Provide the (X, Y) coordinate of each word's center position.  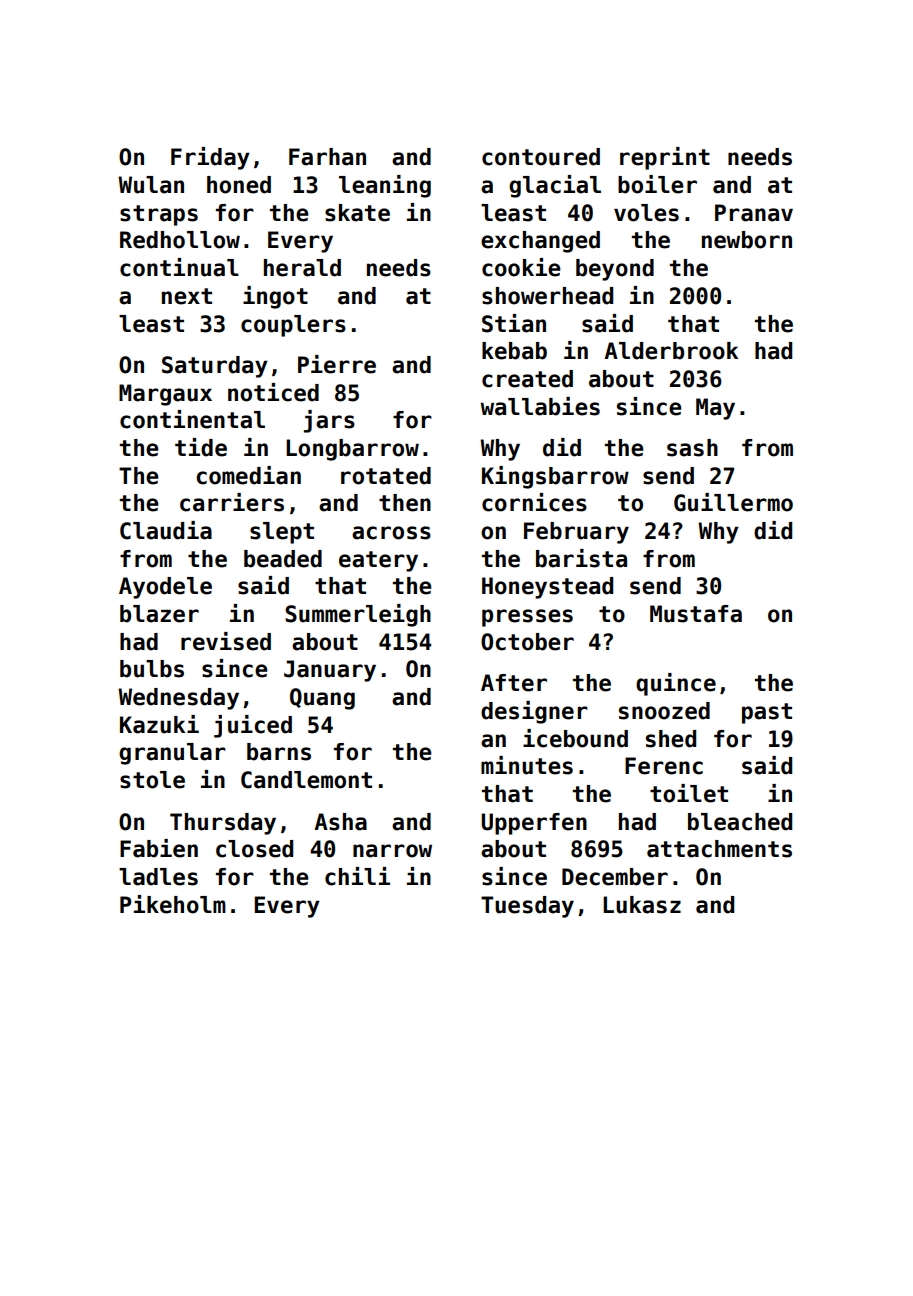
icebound (575, 738)
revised (226, 641)
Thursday (223, 824)
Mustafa (696, 614)
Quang (322, 699)
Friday (210, 158)
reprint (665, 158)
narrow (392, 851)
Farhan (327, 157)
